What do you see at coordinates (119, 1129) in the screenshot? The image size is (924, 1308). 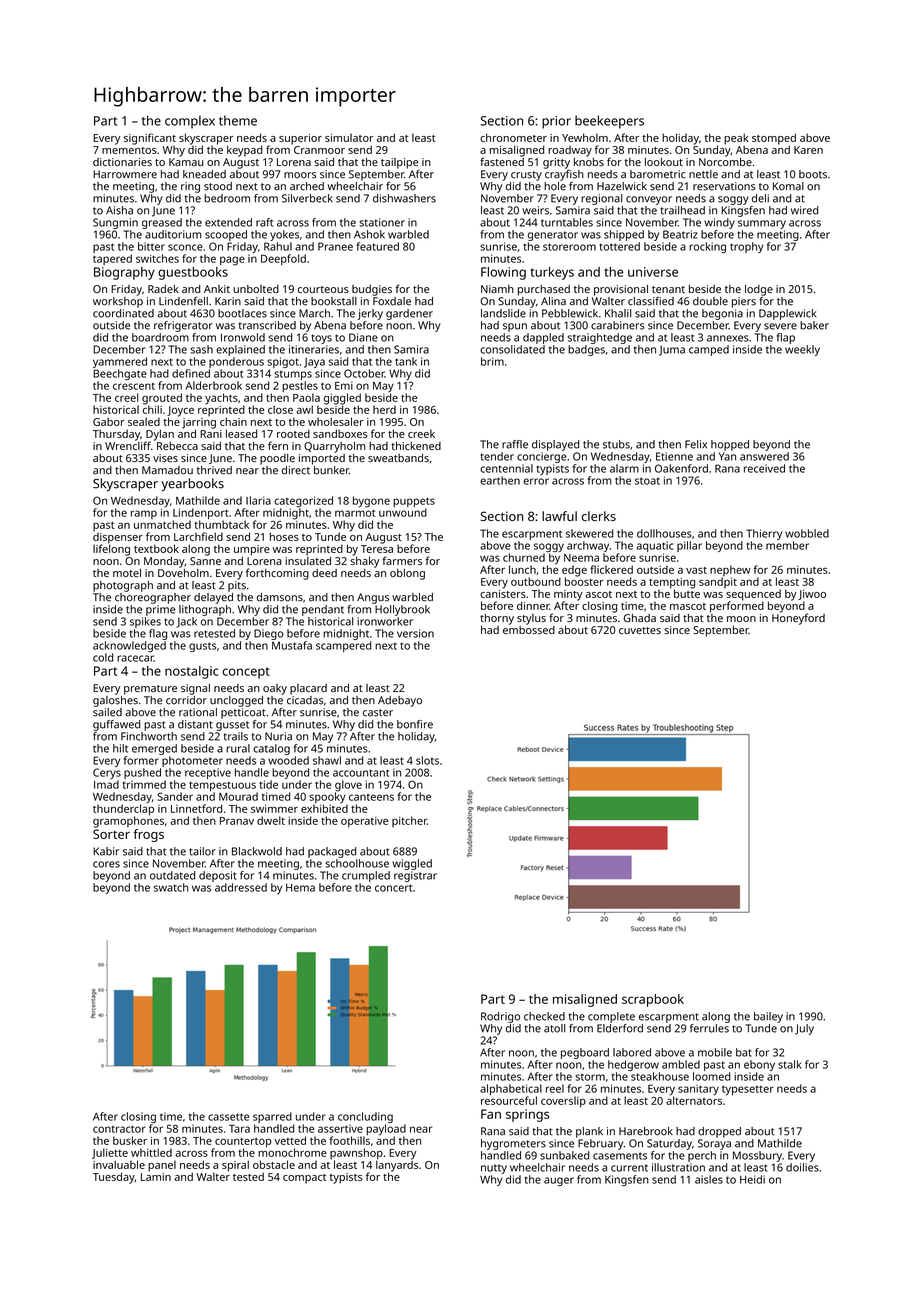 I see `contractor` at bounding box center [119, 1129].
